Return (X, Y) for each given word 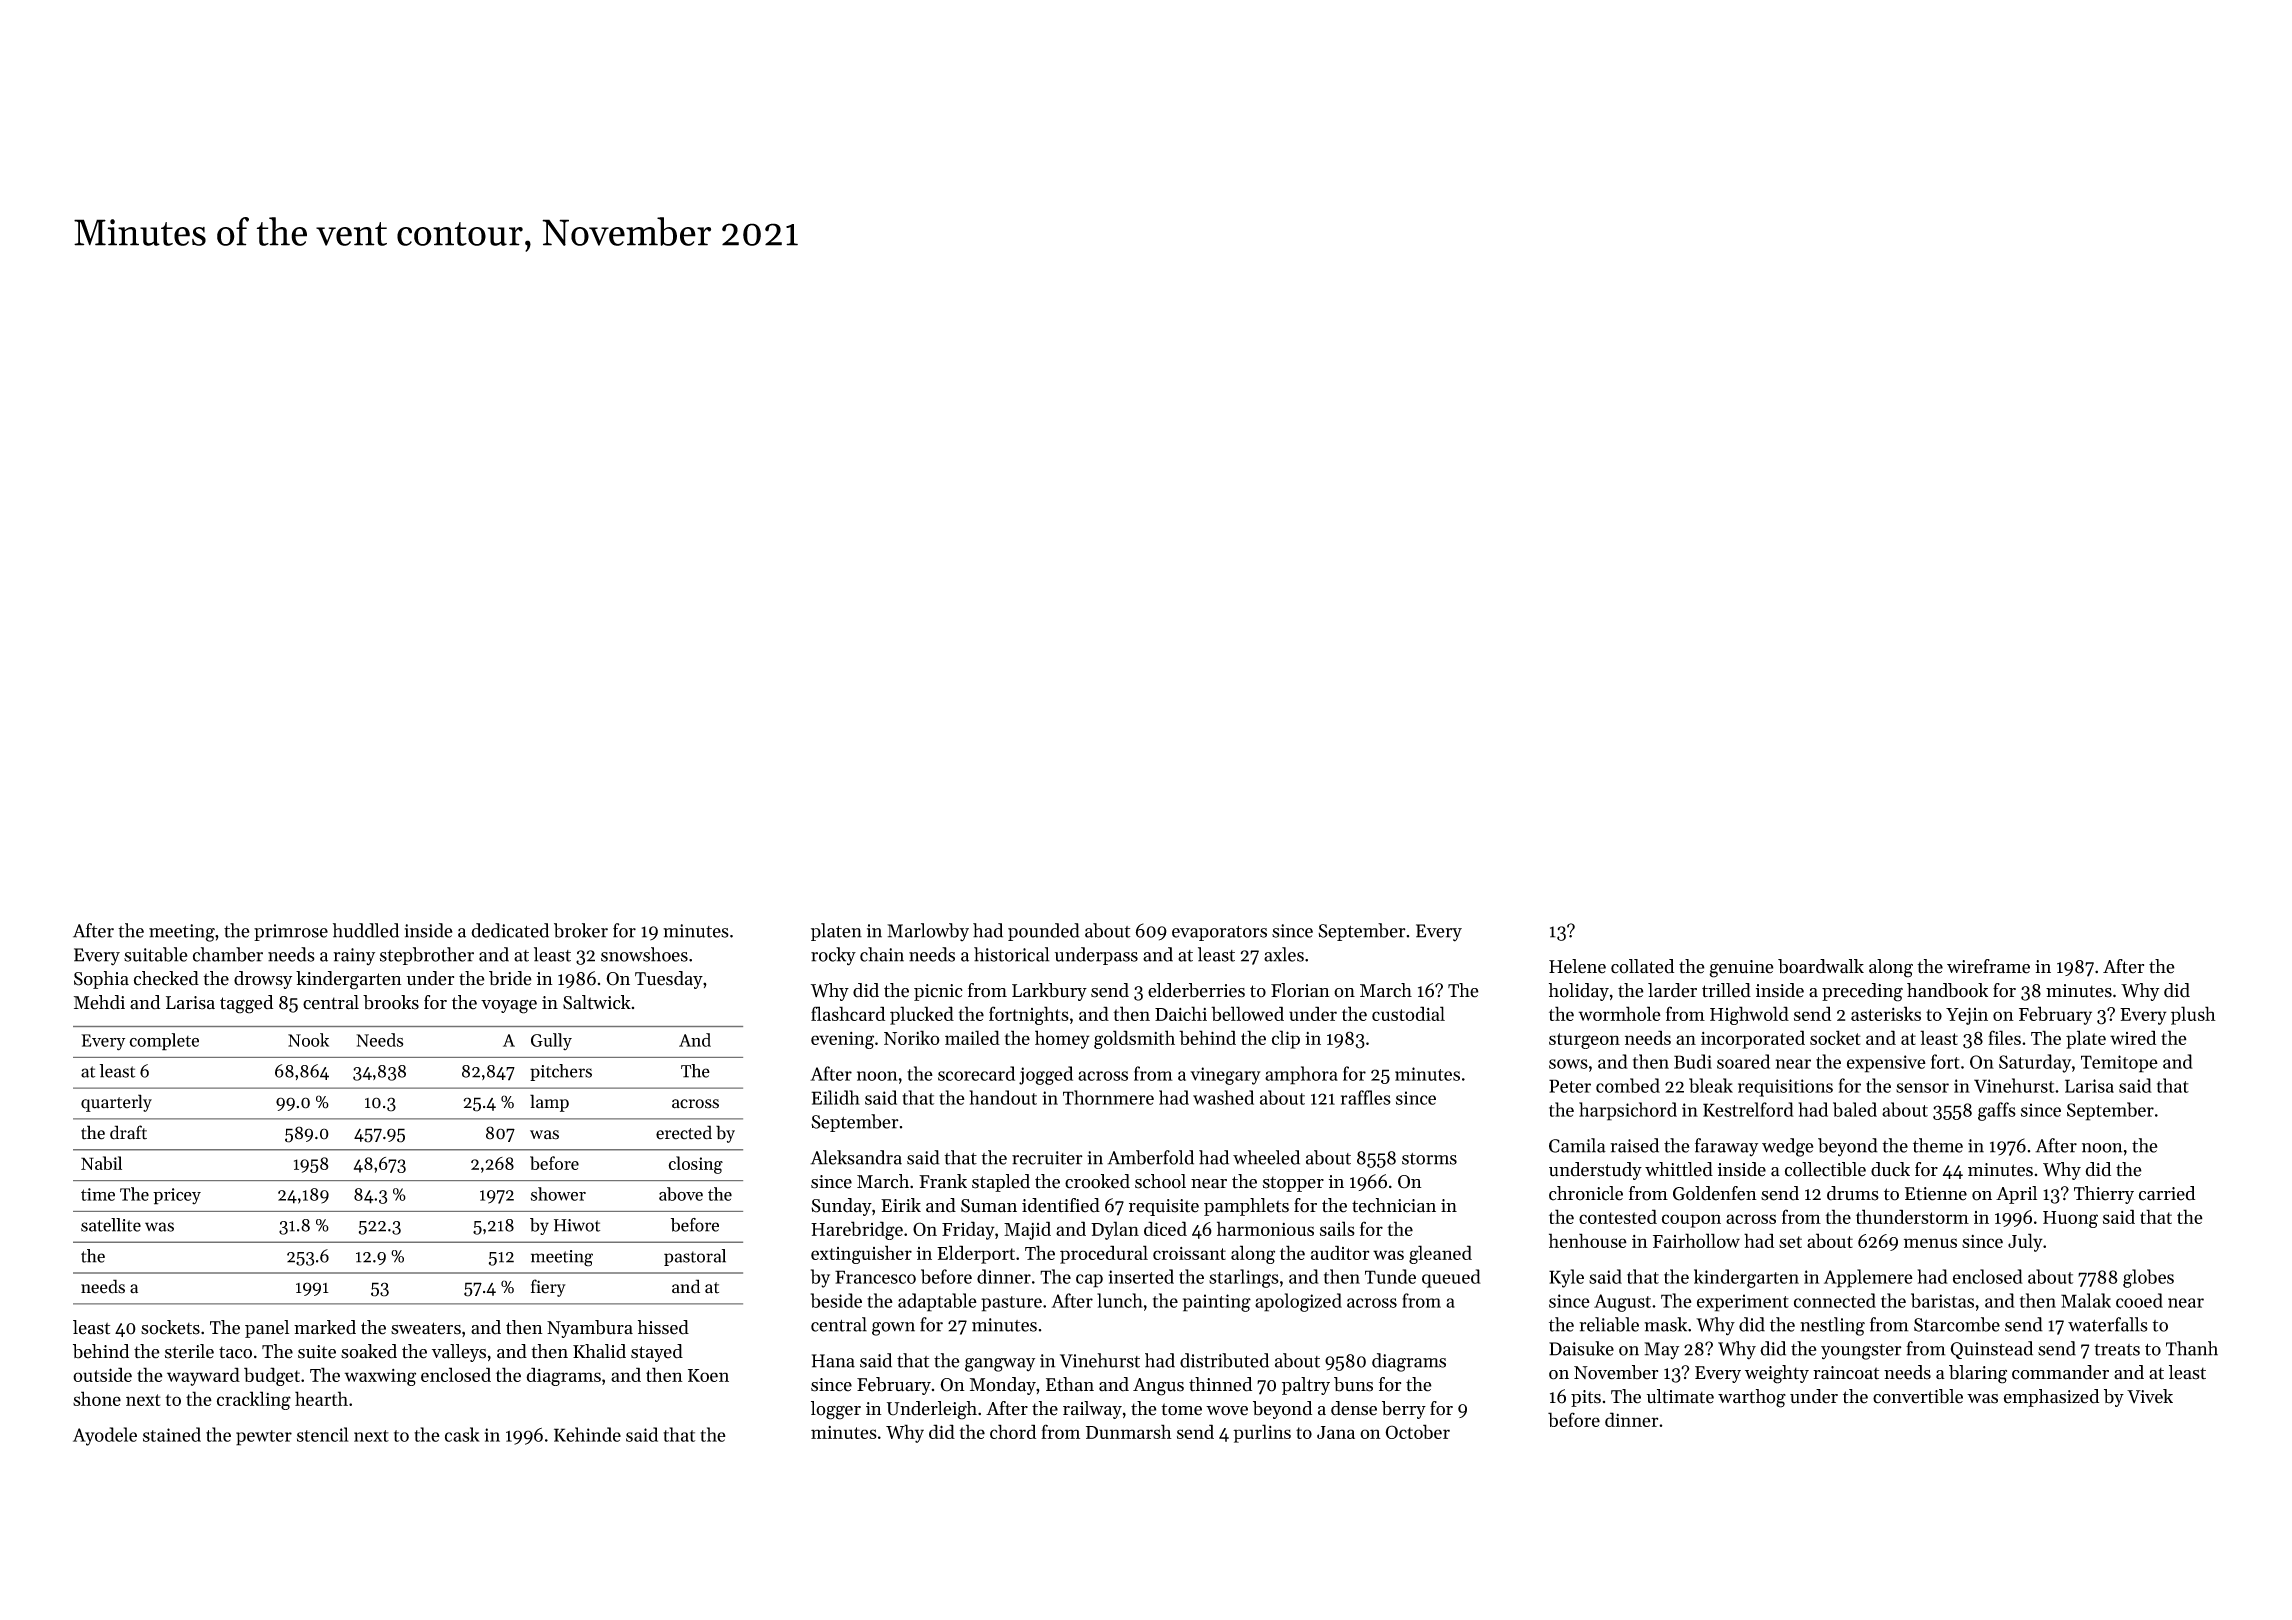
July (2025, 1242)
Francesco (875, 1277)
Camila (1577, 1145)
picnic (938, 992)
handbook (1947, 990)
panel (267, 1329)
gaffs (1997, 1111)
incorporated (1753, 1039)
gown (893, 1329)
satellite (111, 1225)
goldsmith (1134, 1039)
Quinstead (1991, 1350)
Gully (551, 1041)
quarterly (116, 1103)
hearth (321, 1398)
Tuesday (669, 980)
